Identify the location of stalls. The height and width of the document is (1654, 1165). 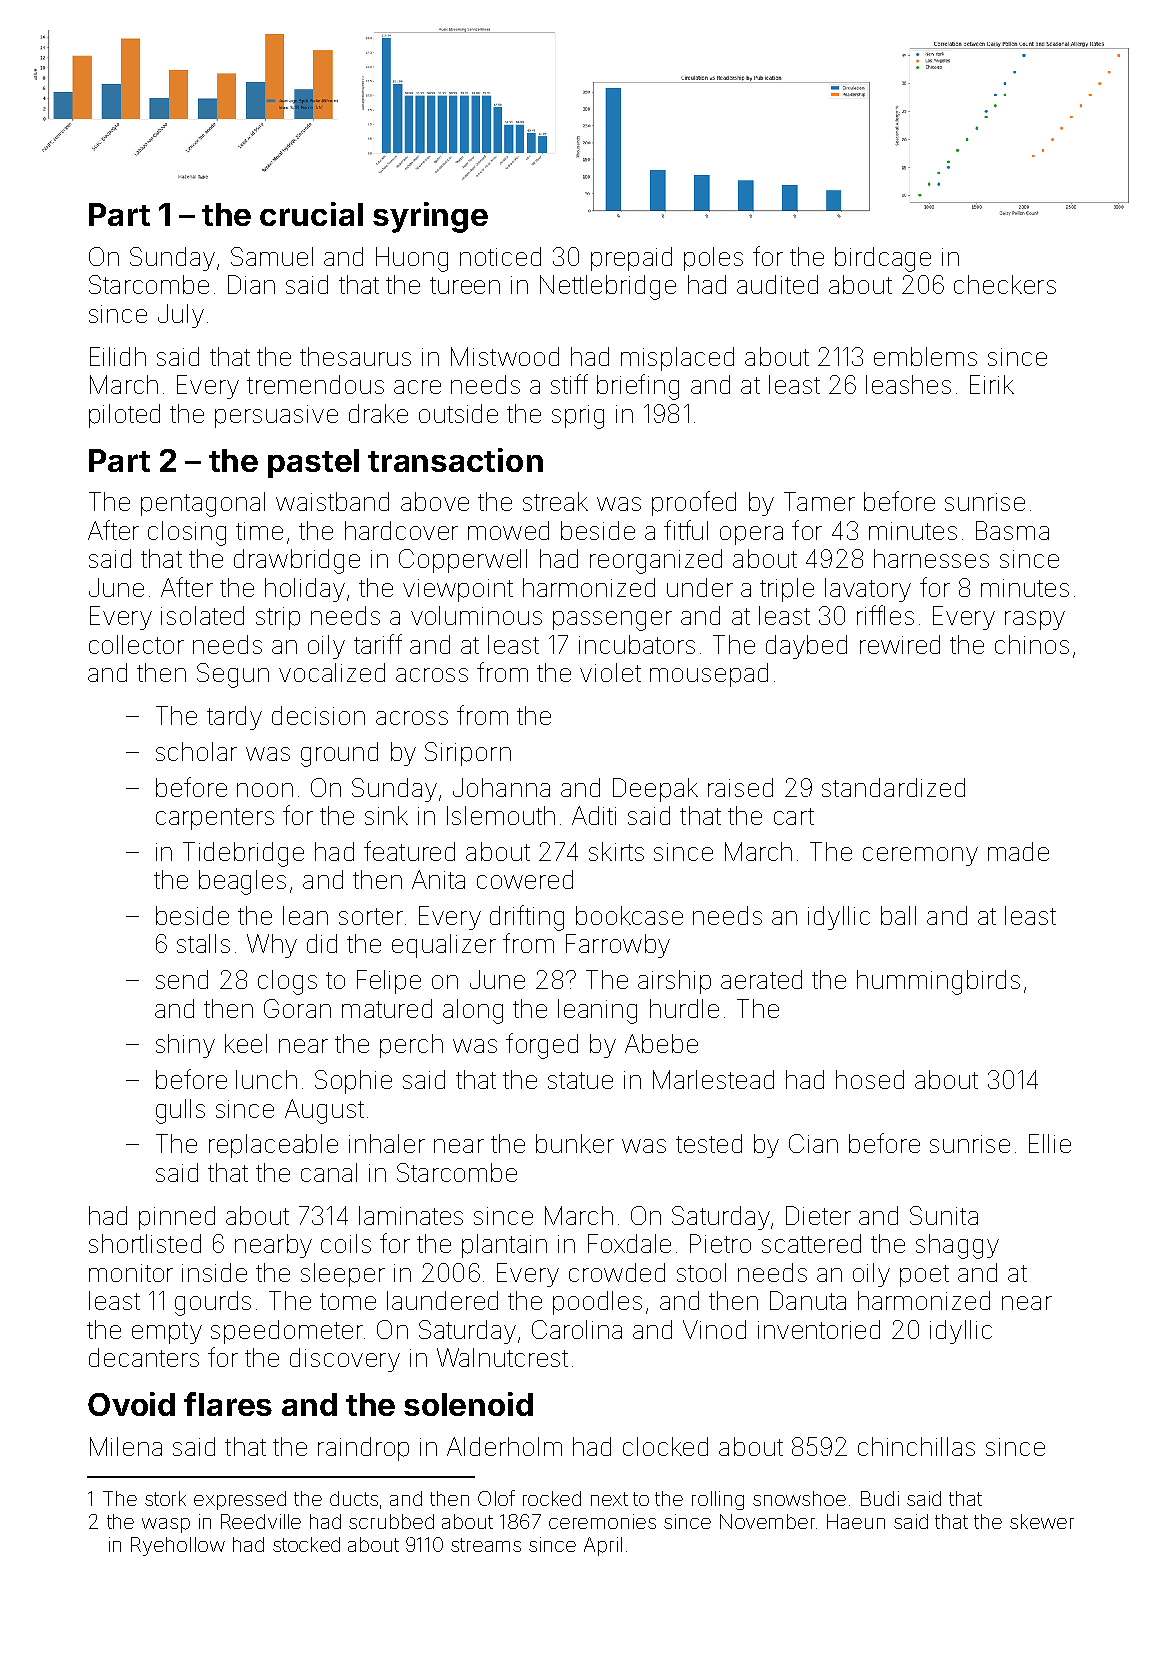
(203, 943).
